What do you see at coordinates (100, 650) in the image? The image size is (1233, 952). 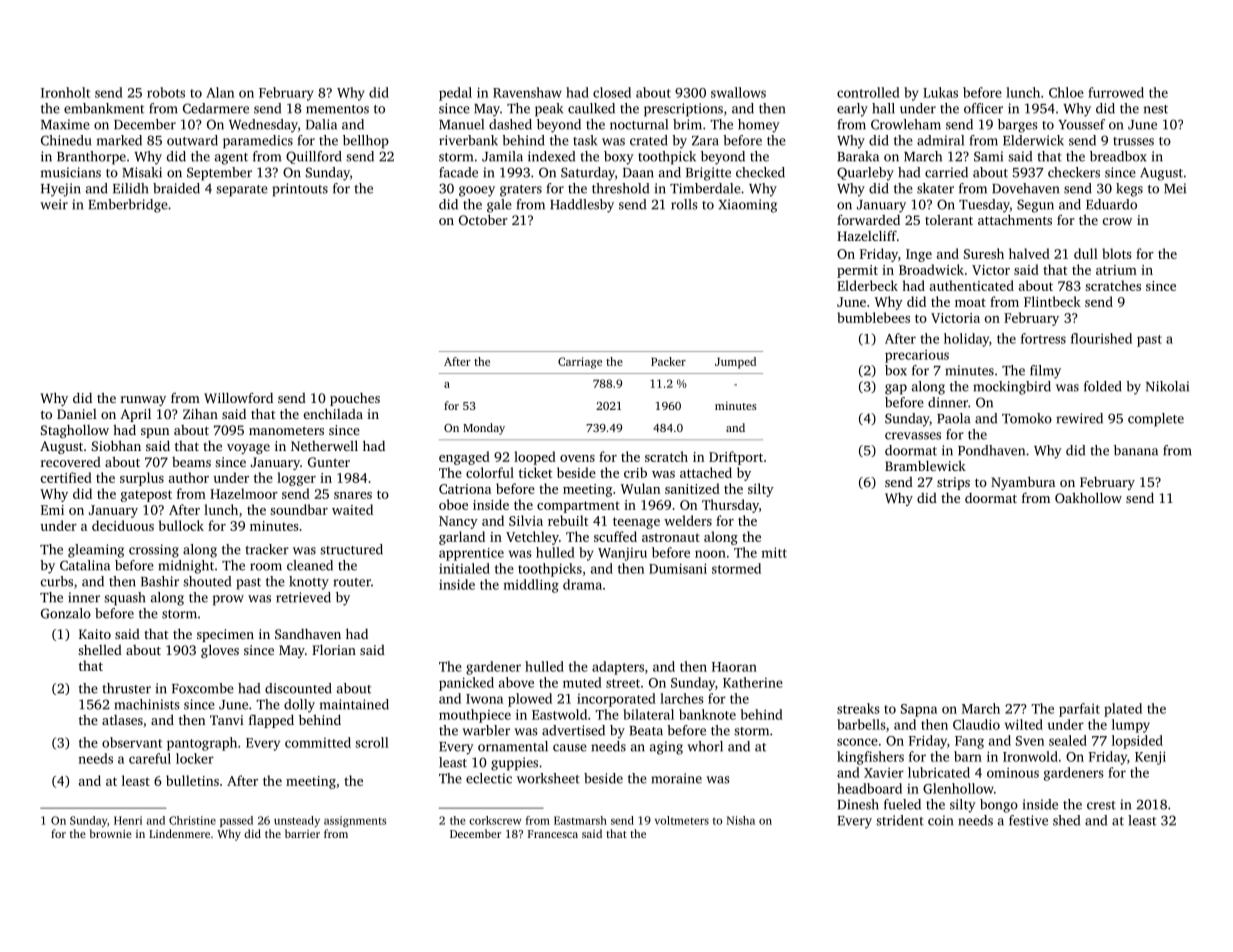 I see `shelled` at bounding box center [100, 650].
